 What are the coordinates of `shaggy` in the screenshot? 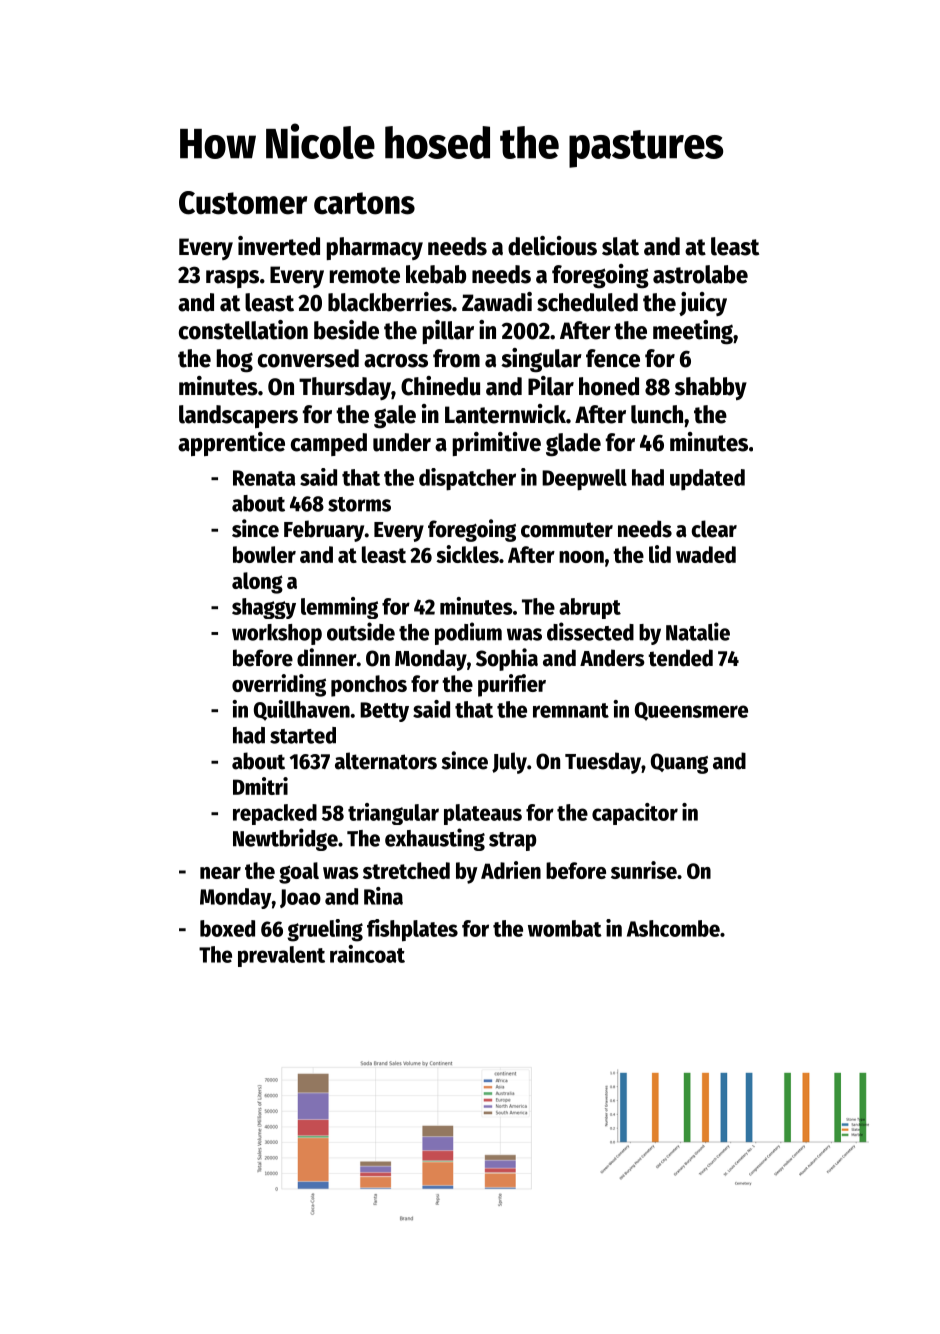 It's located at (264, 608).
